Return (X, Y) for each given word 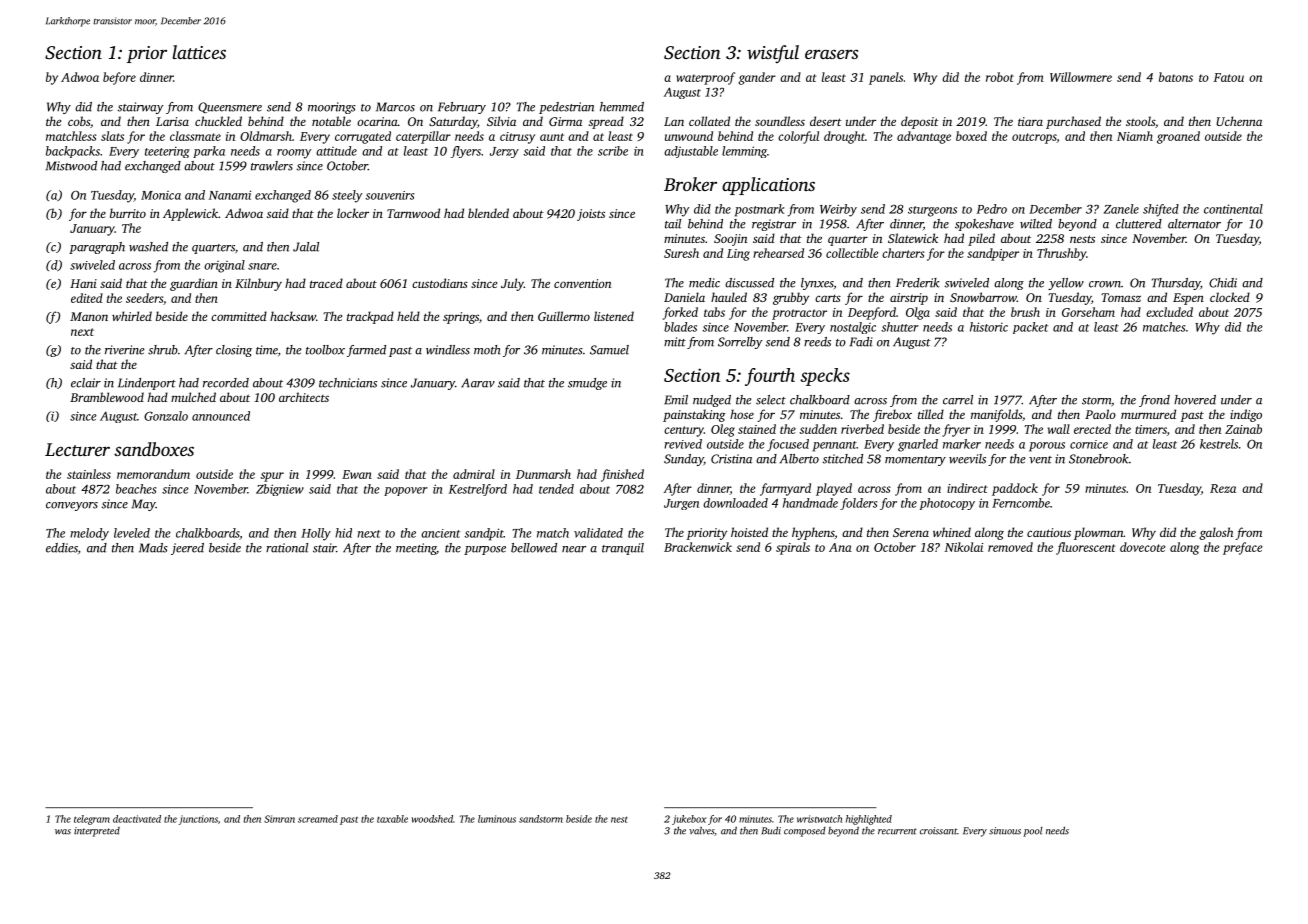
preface (1242, 548)
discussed (749, 283)
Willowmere (1081, 77)
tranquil (623, 549)
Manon (89, 316)
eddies (62, 548)
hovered (1195, 400)
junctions (198, 820)
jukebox (689, 820)
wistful (773, 54)
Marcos (395, 107)
